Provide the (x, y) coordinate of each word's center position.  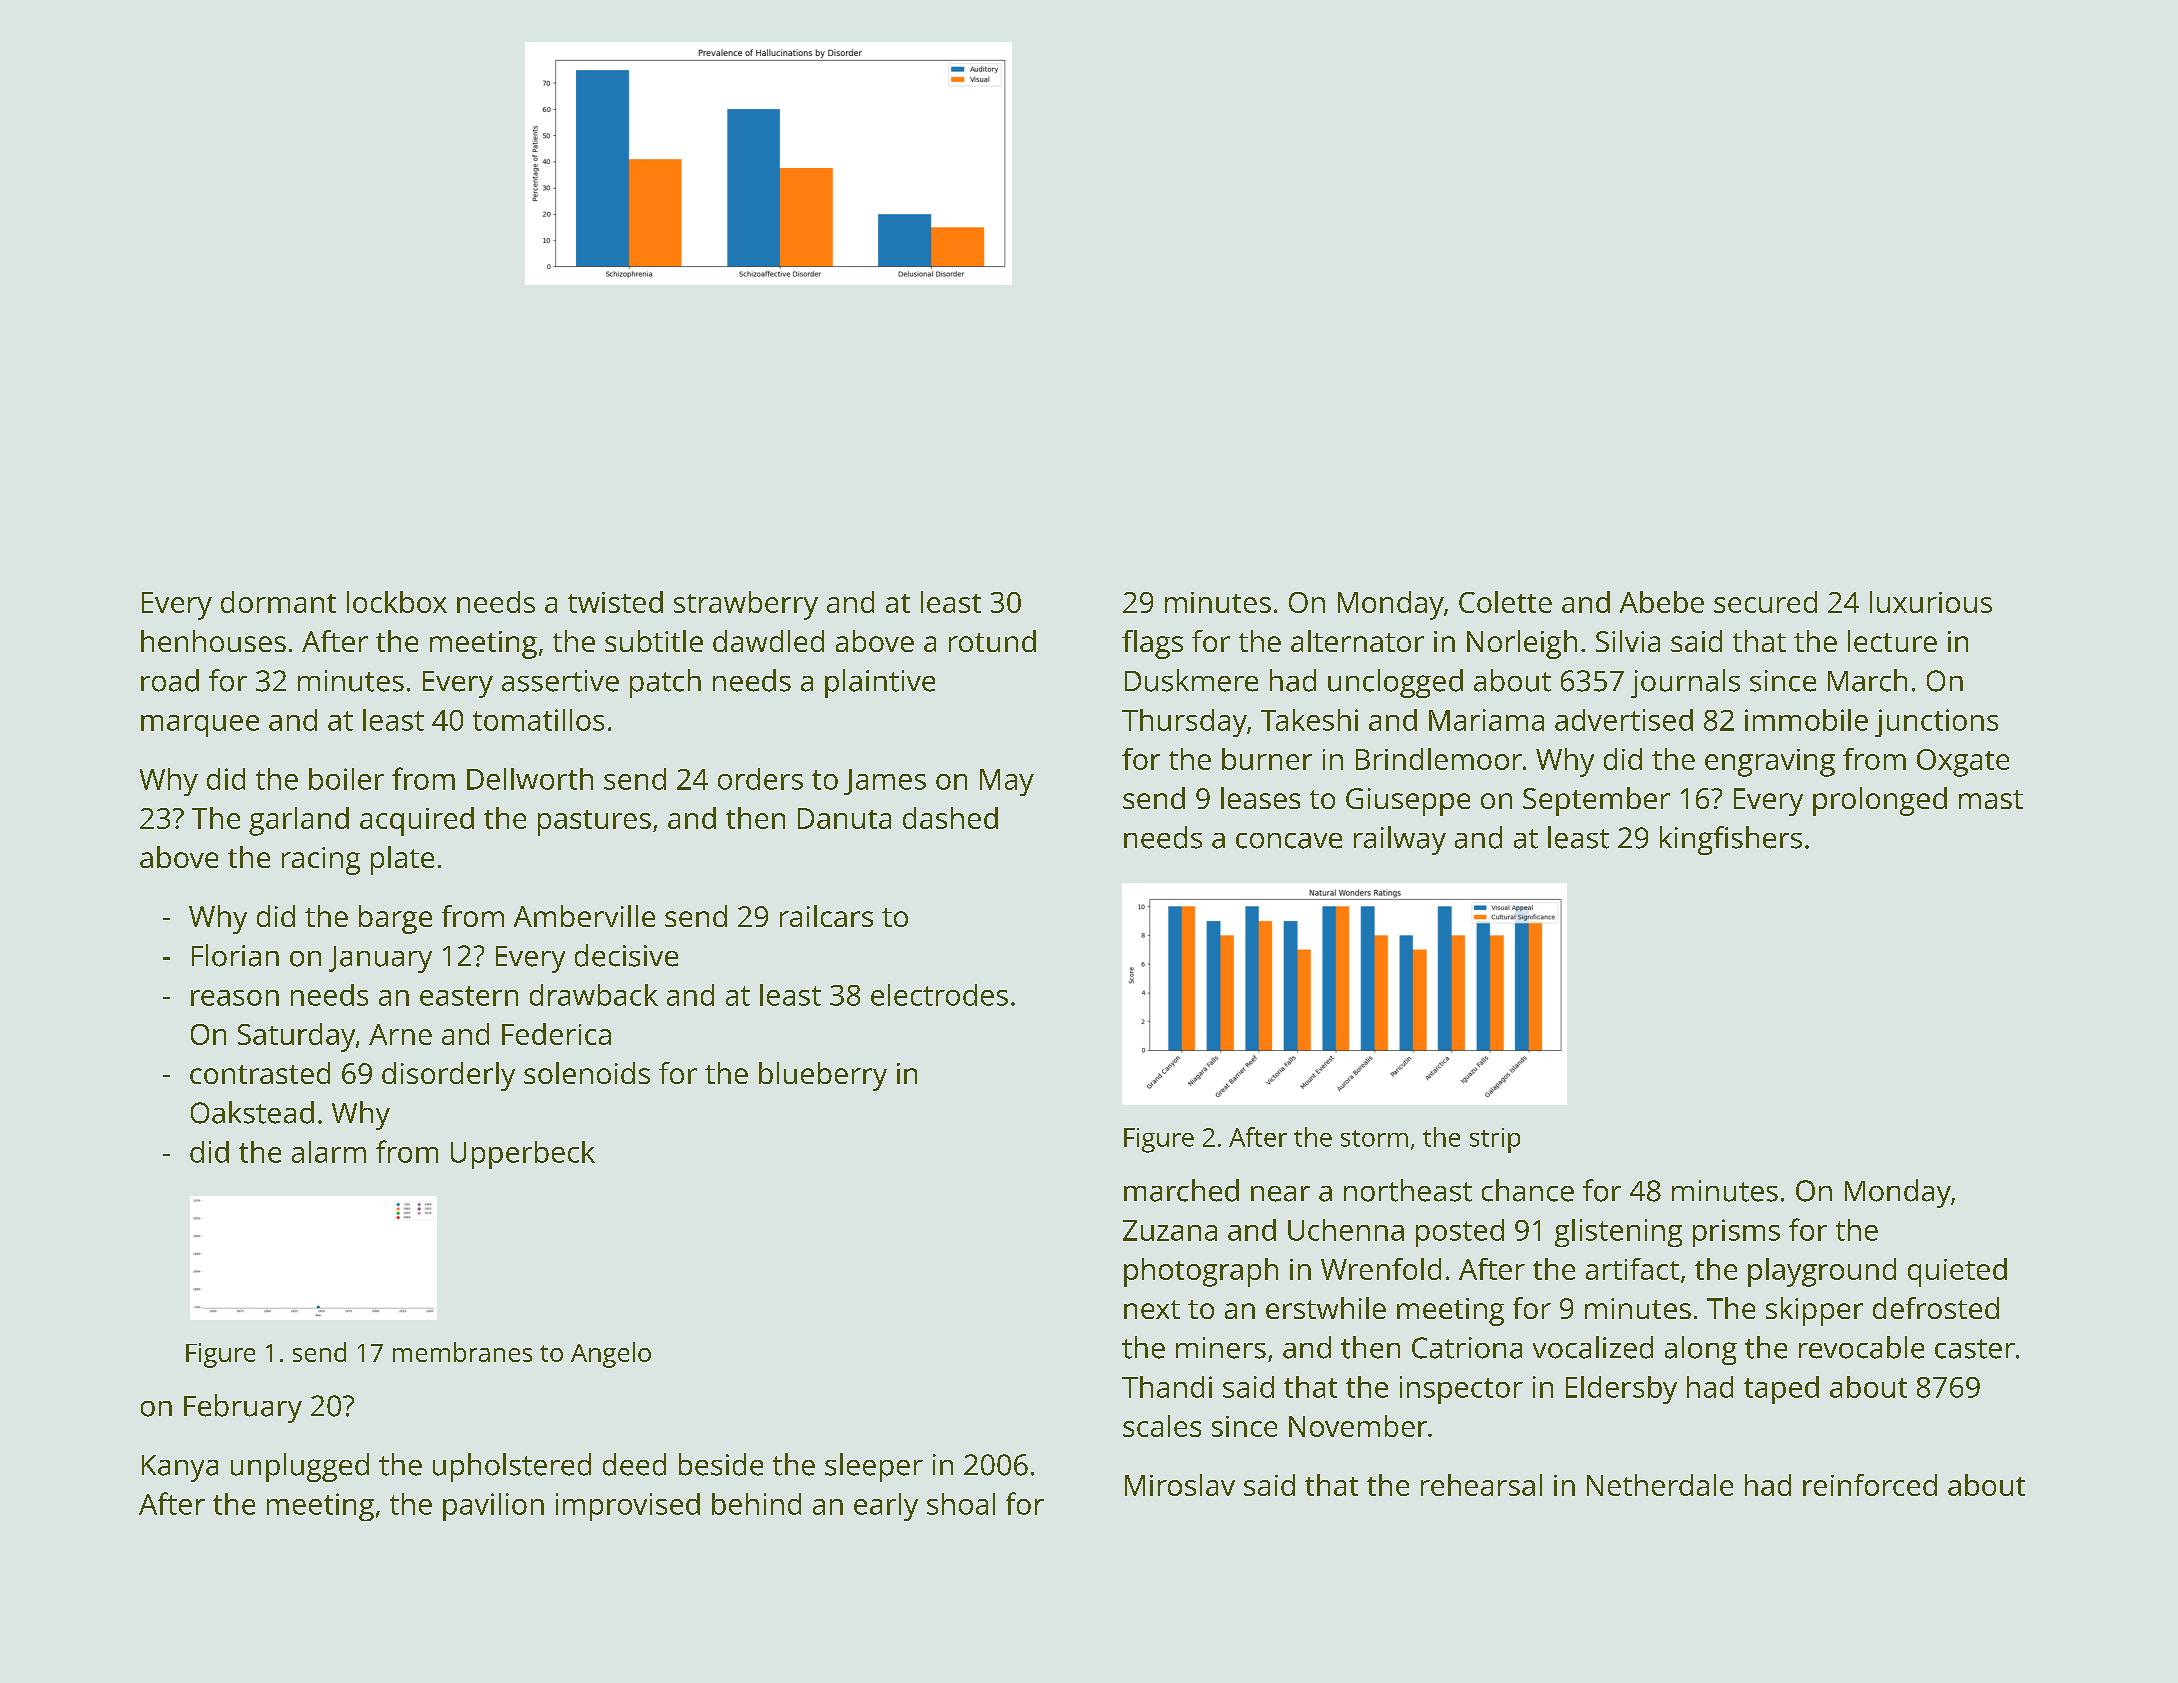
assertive (560, 681)
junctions (1936, 723)
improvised (628, 1507)
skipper (1814, 1311)
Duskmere (1191, 680)
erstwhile (1326, 1308)
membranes (462, 1352)
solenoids (587, 1073)
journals (1685, 683)
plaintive (880, 683)
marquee (200, 726)
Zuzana (1170, 1230)
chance (1528, 1190)
